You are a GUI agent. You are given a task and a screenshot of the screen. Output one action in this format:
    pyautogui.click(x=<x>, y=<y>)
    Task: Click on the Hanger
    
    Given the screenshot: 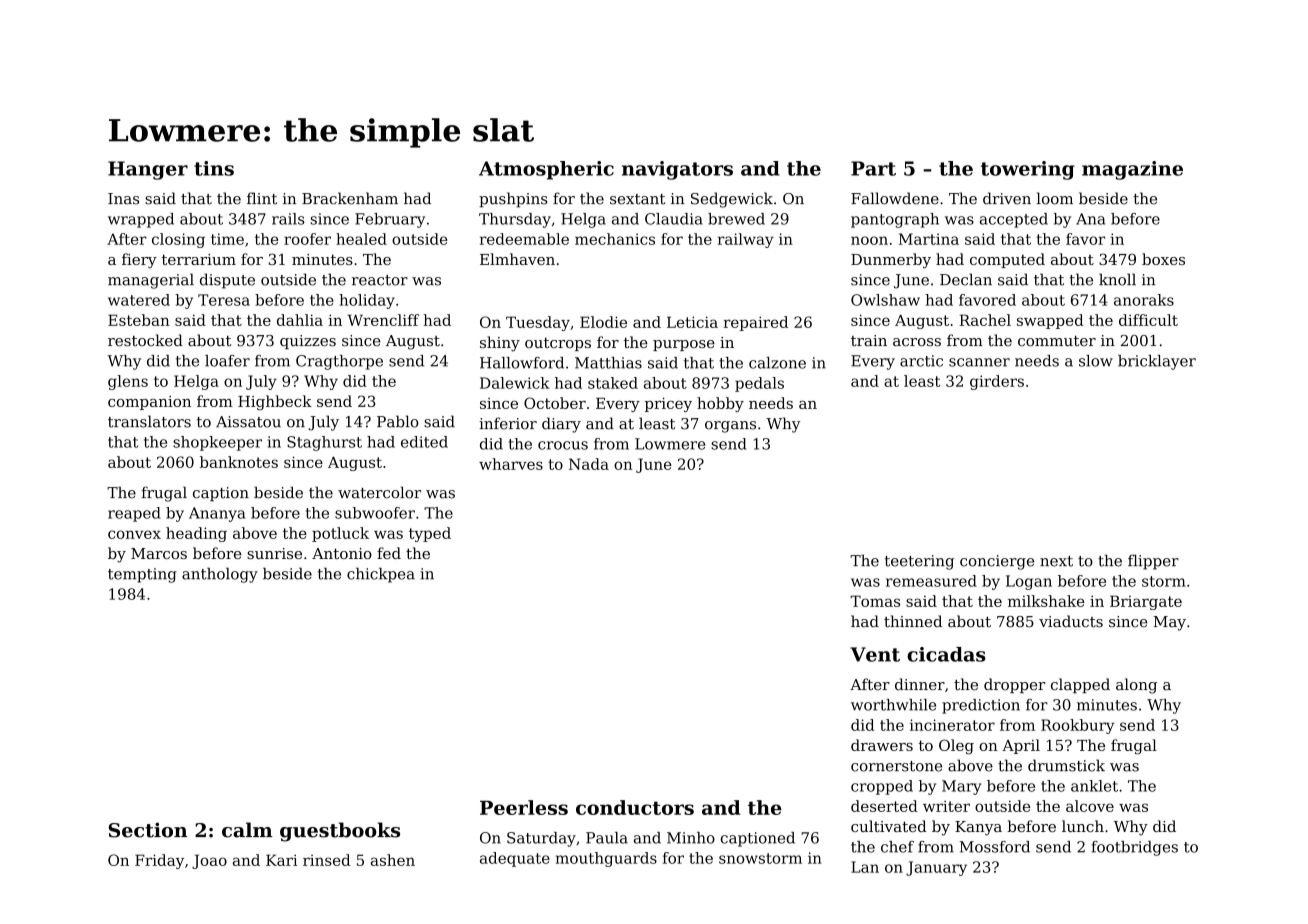 What is the action you would take?
    pyautogui.click(x=148, y=170)
